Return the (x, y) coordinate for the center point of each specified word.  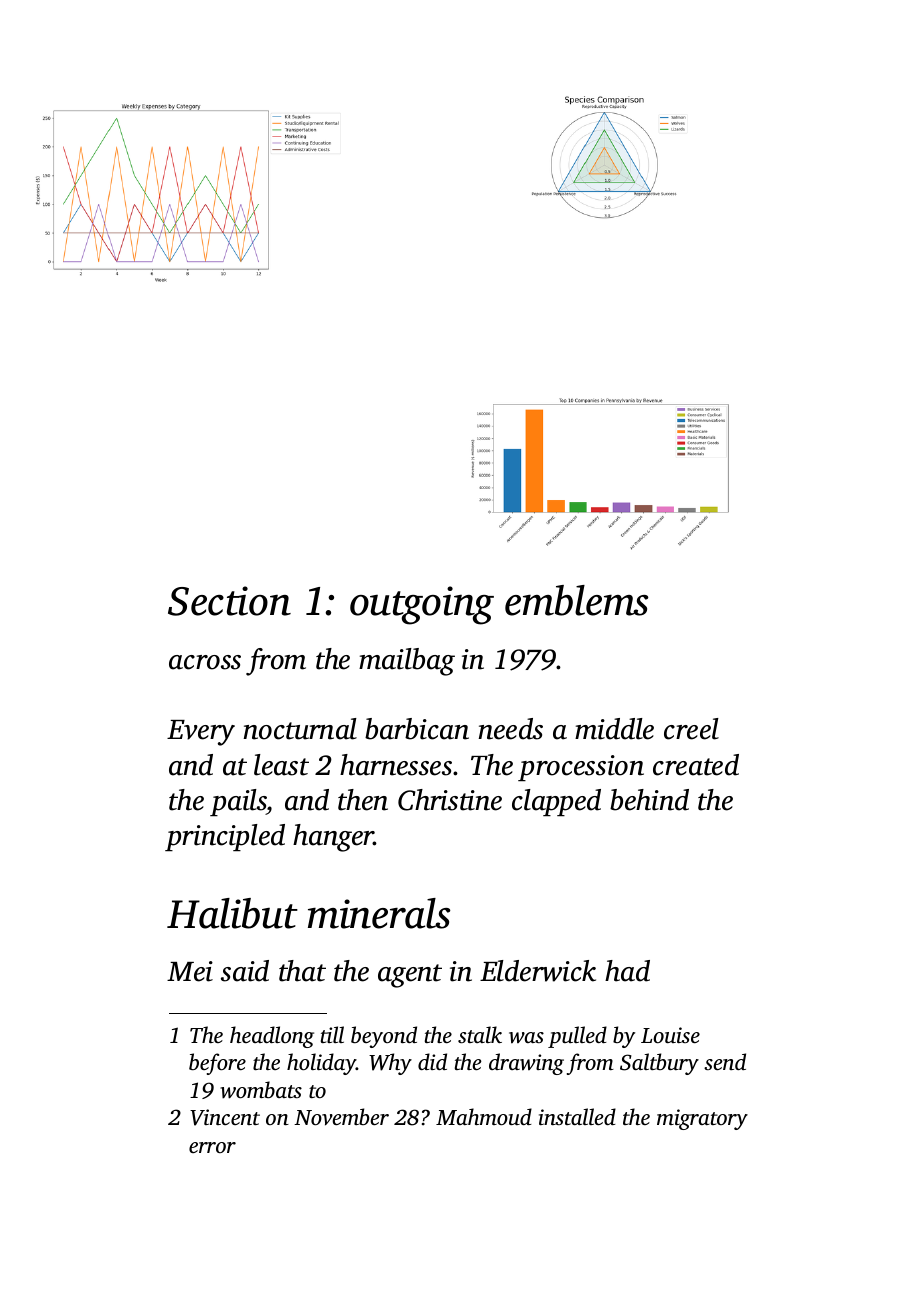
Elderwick (538, 971)
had (627, 971)
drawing (526, 1064)
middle (614, 729)
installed (577, 1116)
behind (649, 800)
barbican (417, 729)
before (217, 1064)
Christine (450, 800)
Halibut (232, 913)
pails (238, 802)
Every (201, 733)
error (212, 1147)
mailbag (407, 662)
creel (691, 729)
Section (229, 601)
